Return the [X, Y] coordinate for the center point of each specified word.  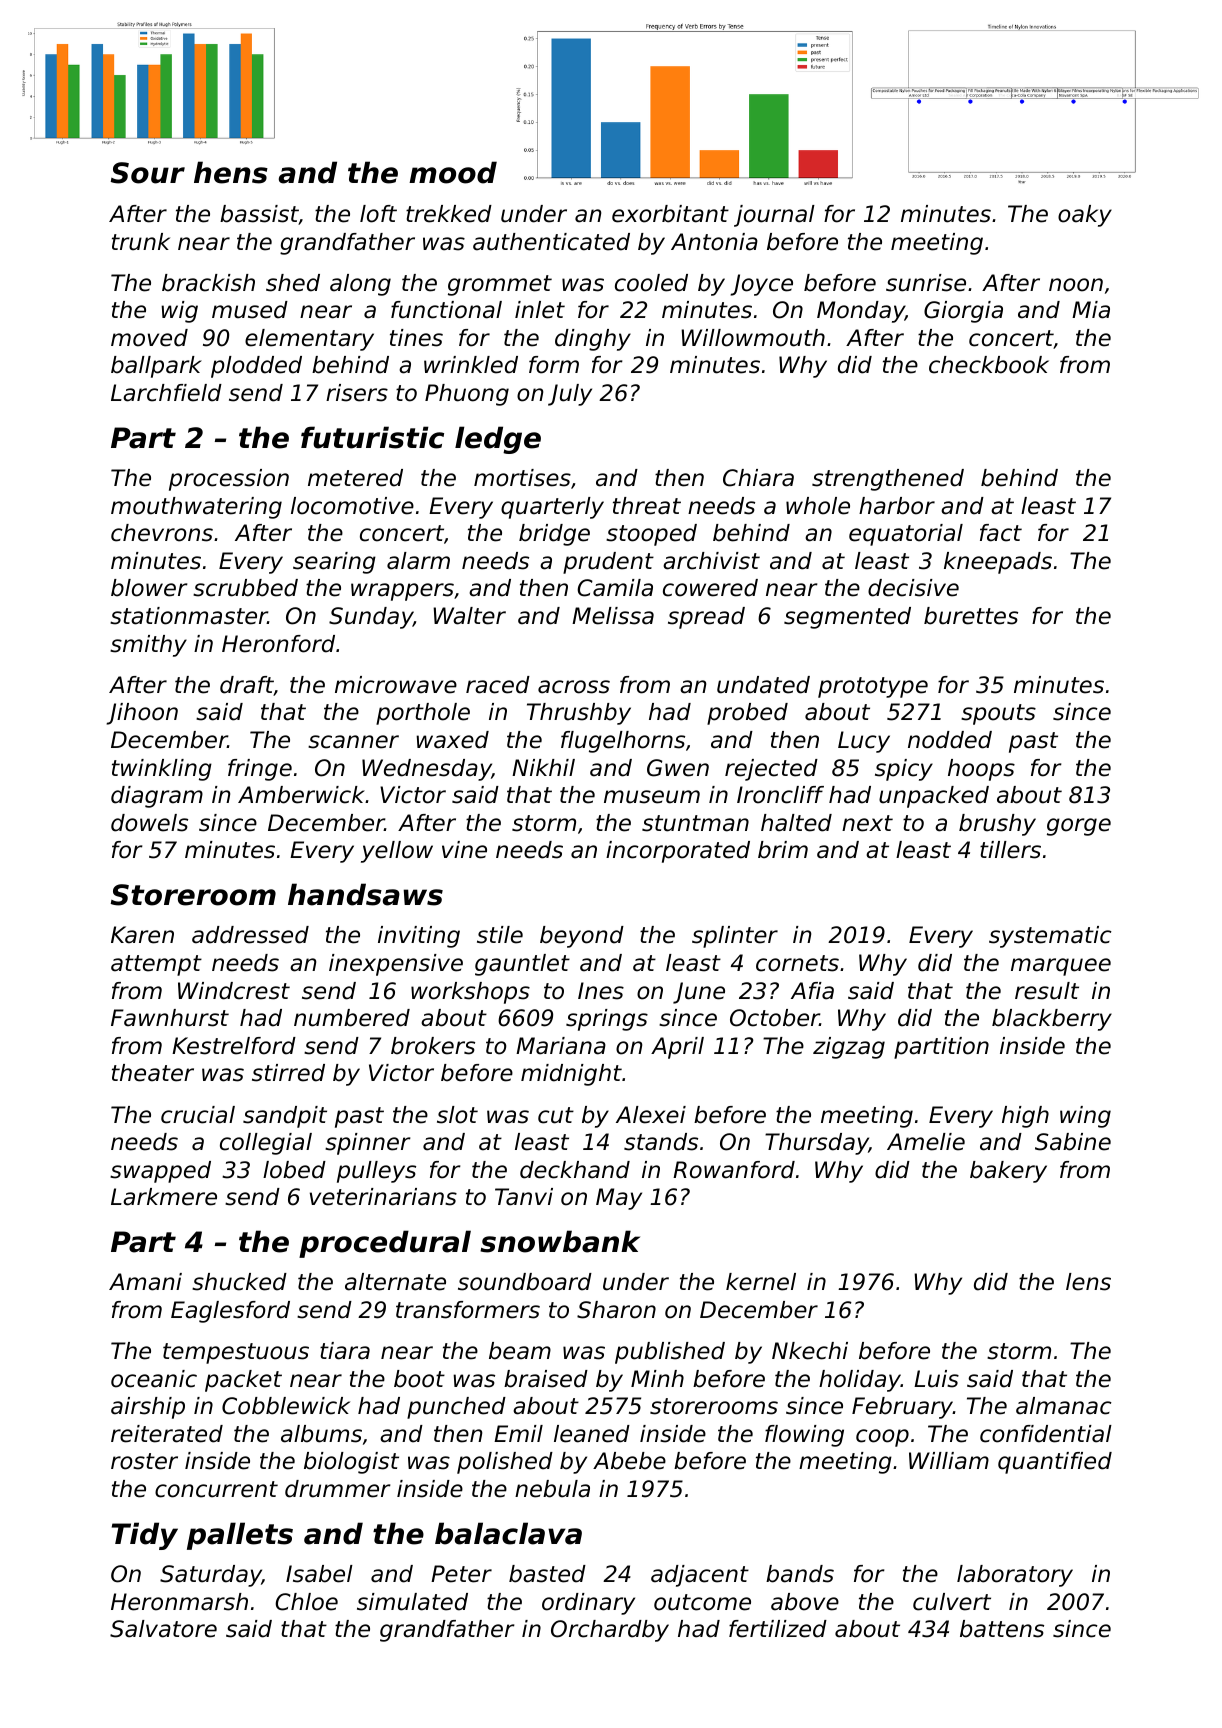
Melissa [613, 616]
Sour [148, 173]
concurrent [216, 1489]
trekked [449, 214]
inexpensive [396, 965]
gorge [1079, 827]
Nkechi [810, 1351]
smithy [148, 646]
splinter [735, 937]
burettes [971, 616]
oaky [1085, 216]
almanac [1064, 1406]
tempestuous [236, 1353]
